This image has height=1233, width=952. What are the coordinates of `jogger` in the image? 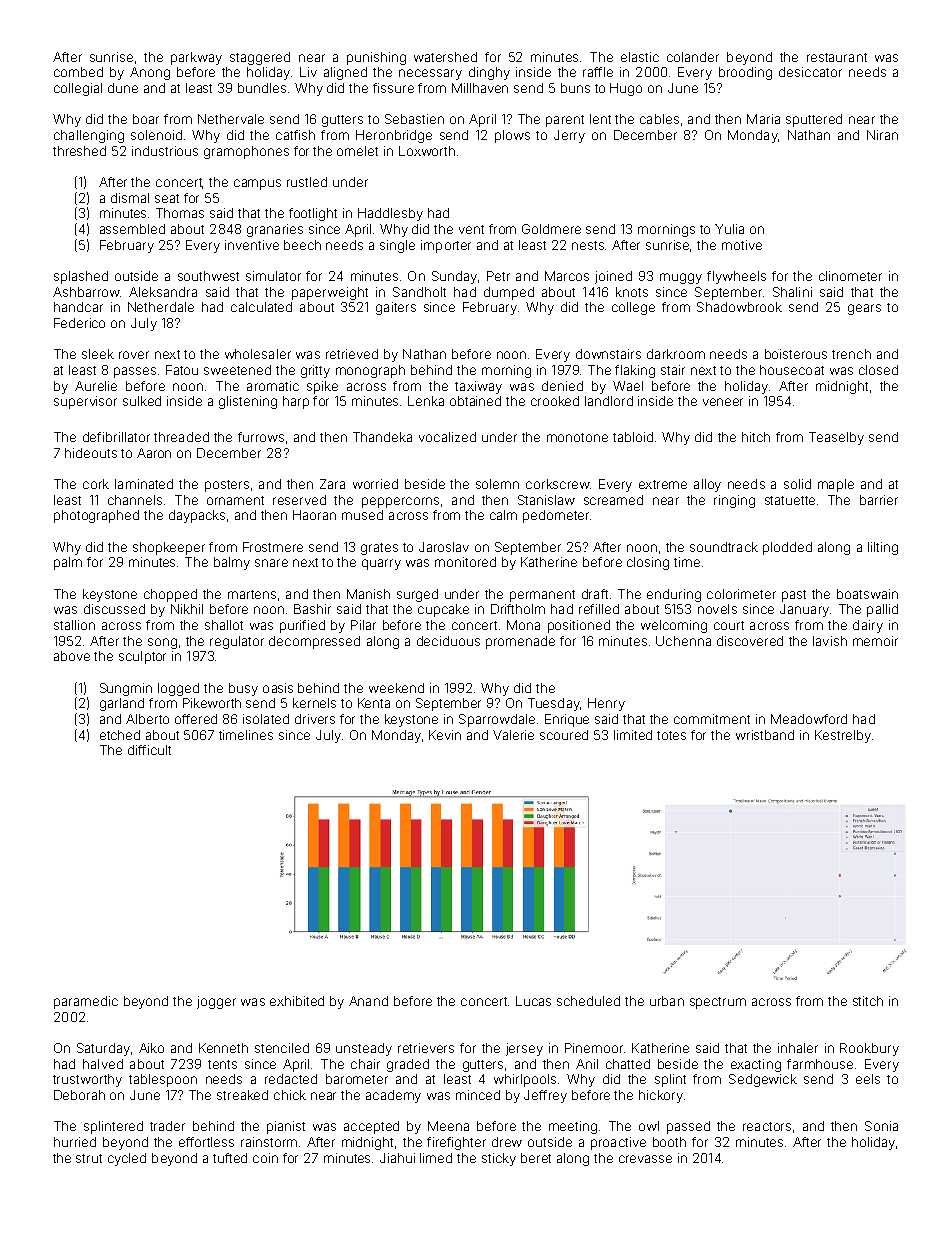 It's located at (216, 1002).
